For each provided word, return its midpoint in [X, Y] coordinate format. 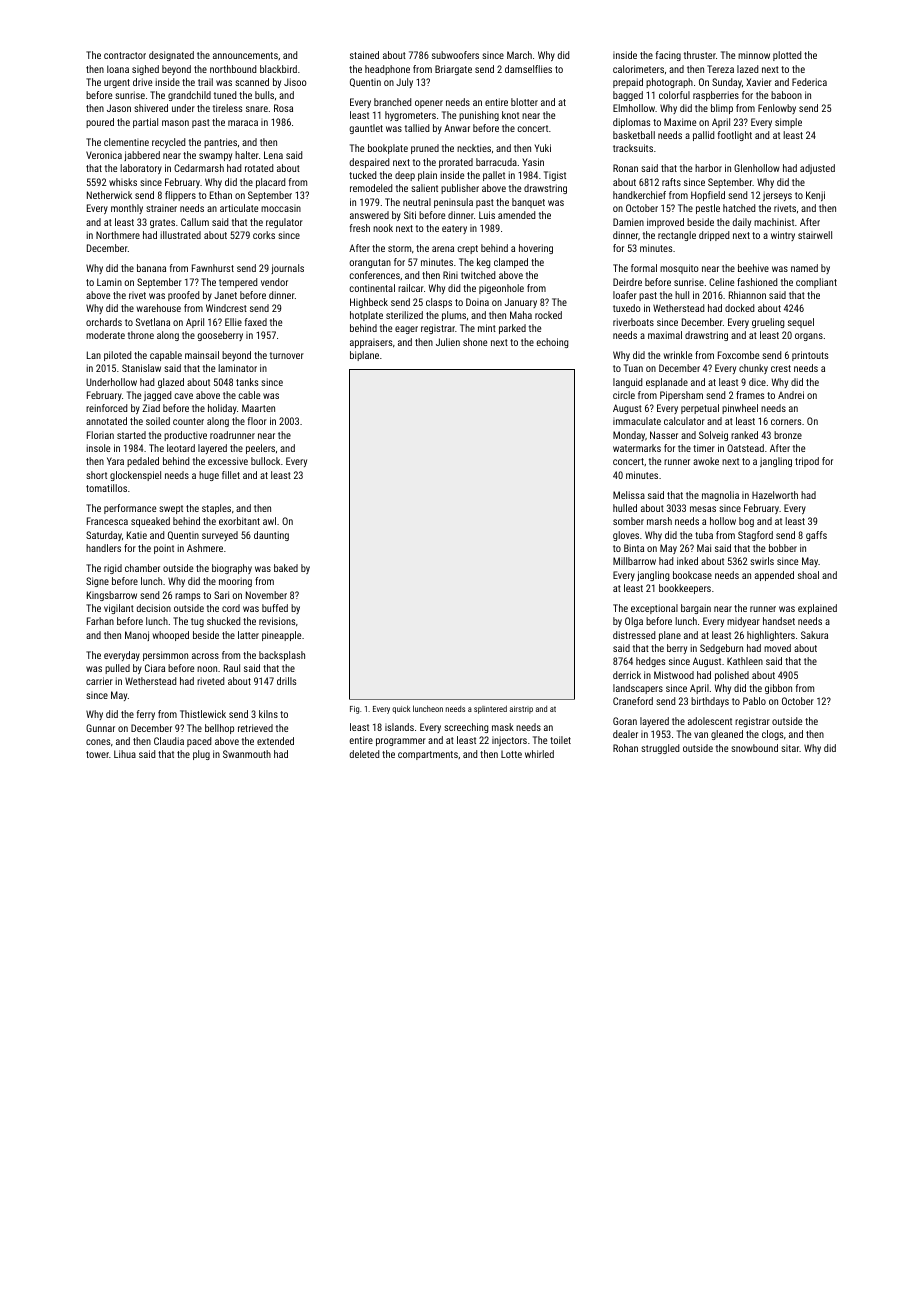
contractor [125, 55]
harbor [708, 168]
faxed [256, 322]
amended [516, 215]
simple [788, 123]
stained [364, 55]
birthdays [710, 702]
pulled [117, 669]
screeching [466, 728]
